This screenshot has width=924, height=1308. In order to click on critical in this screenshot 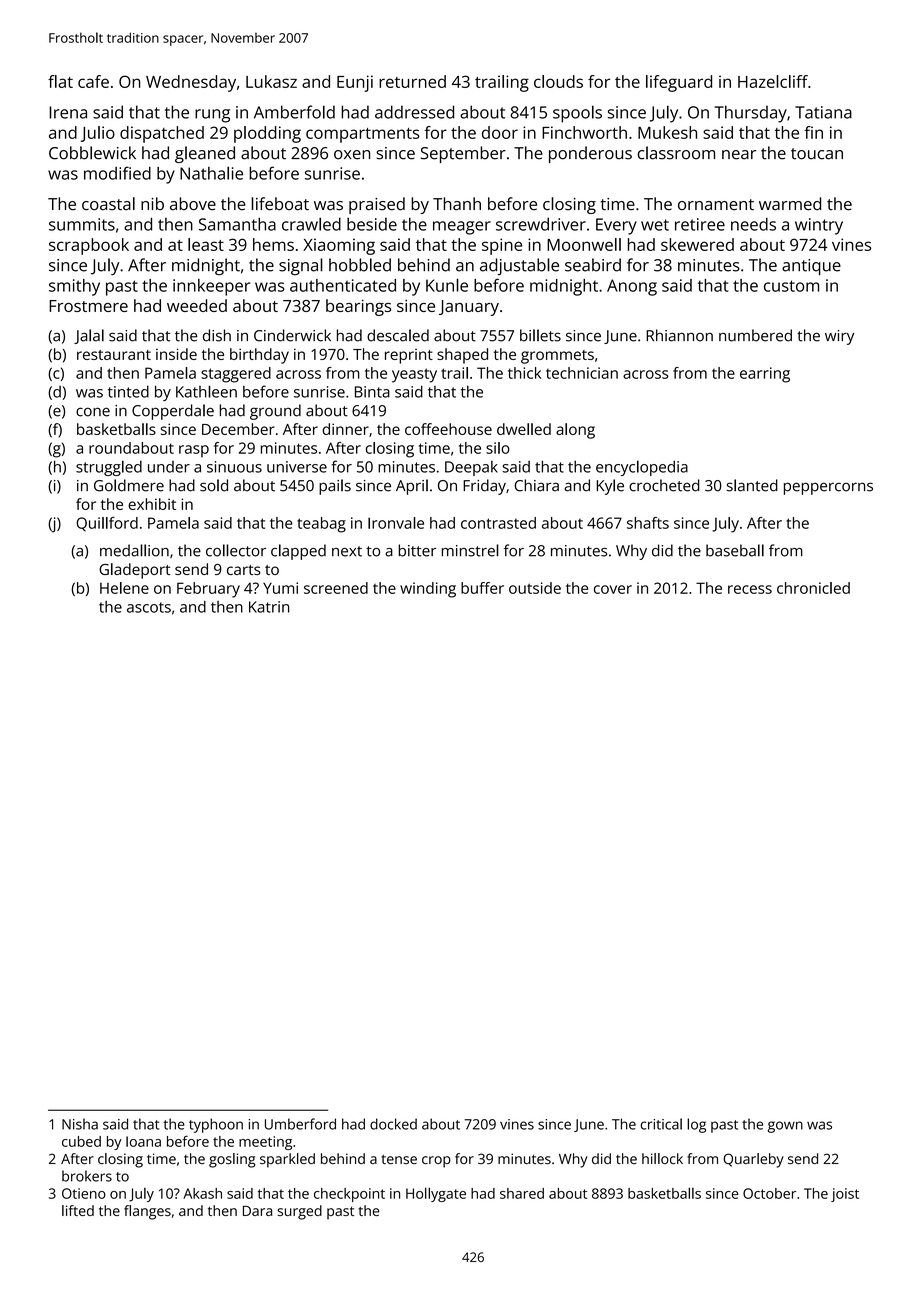, I will do `click(661, 1124)`.
